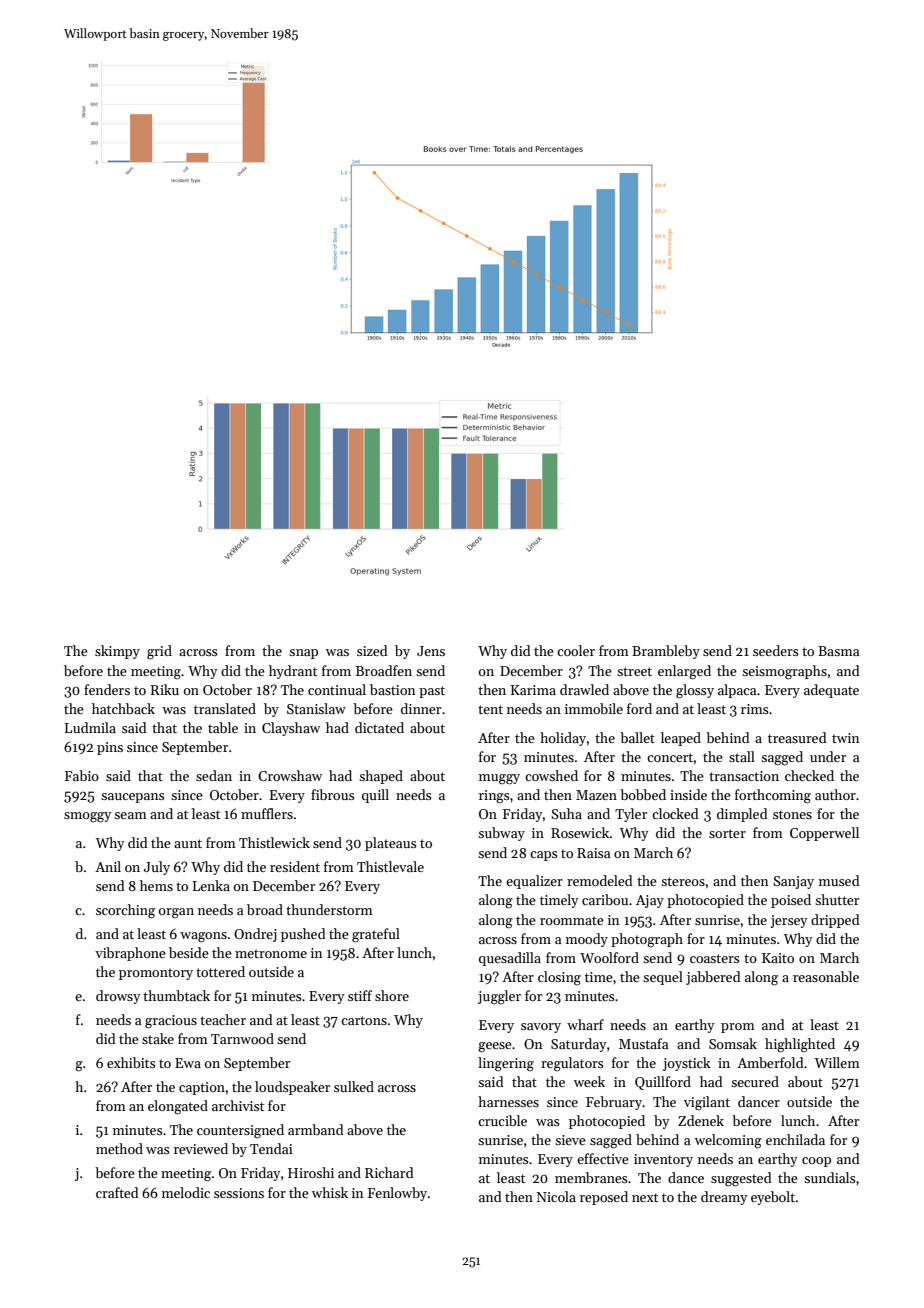 Image resolution: width=924 pixels, height=1308 pixels. Describe the element at coordinates (211, 885) in the screenshot. I see `Lenka` at that location.
